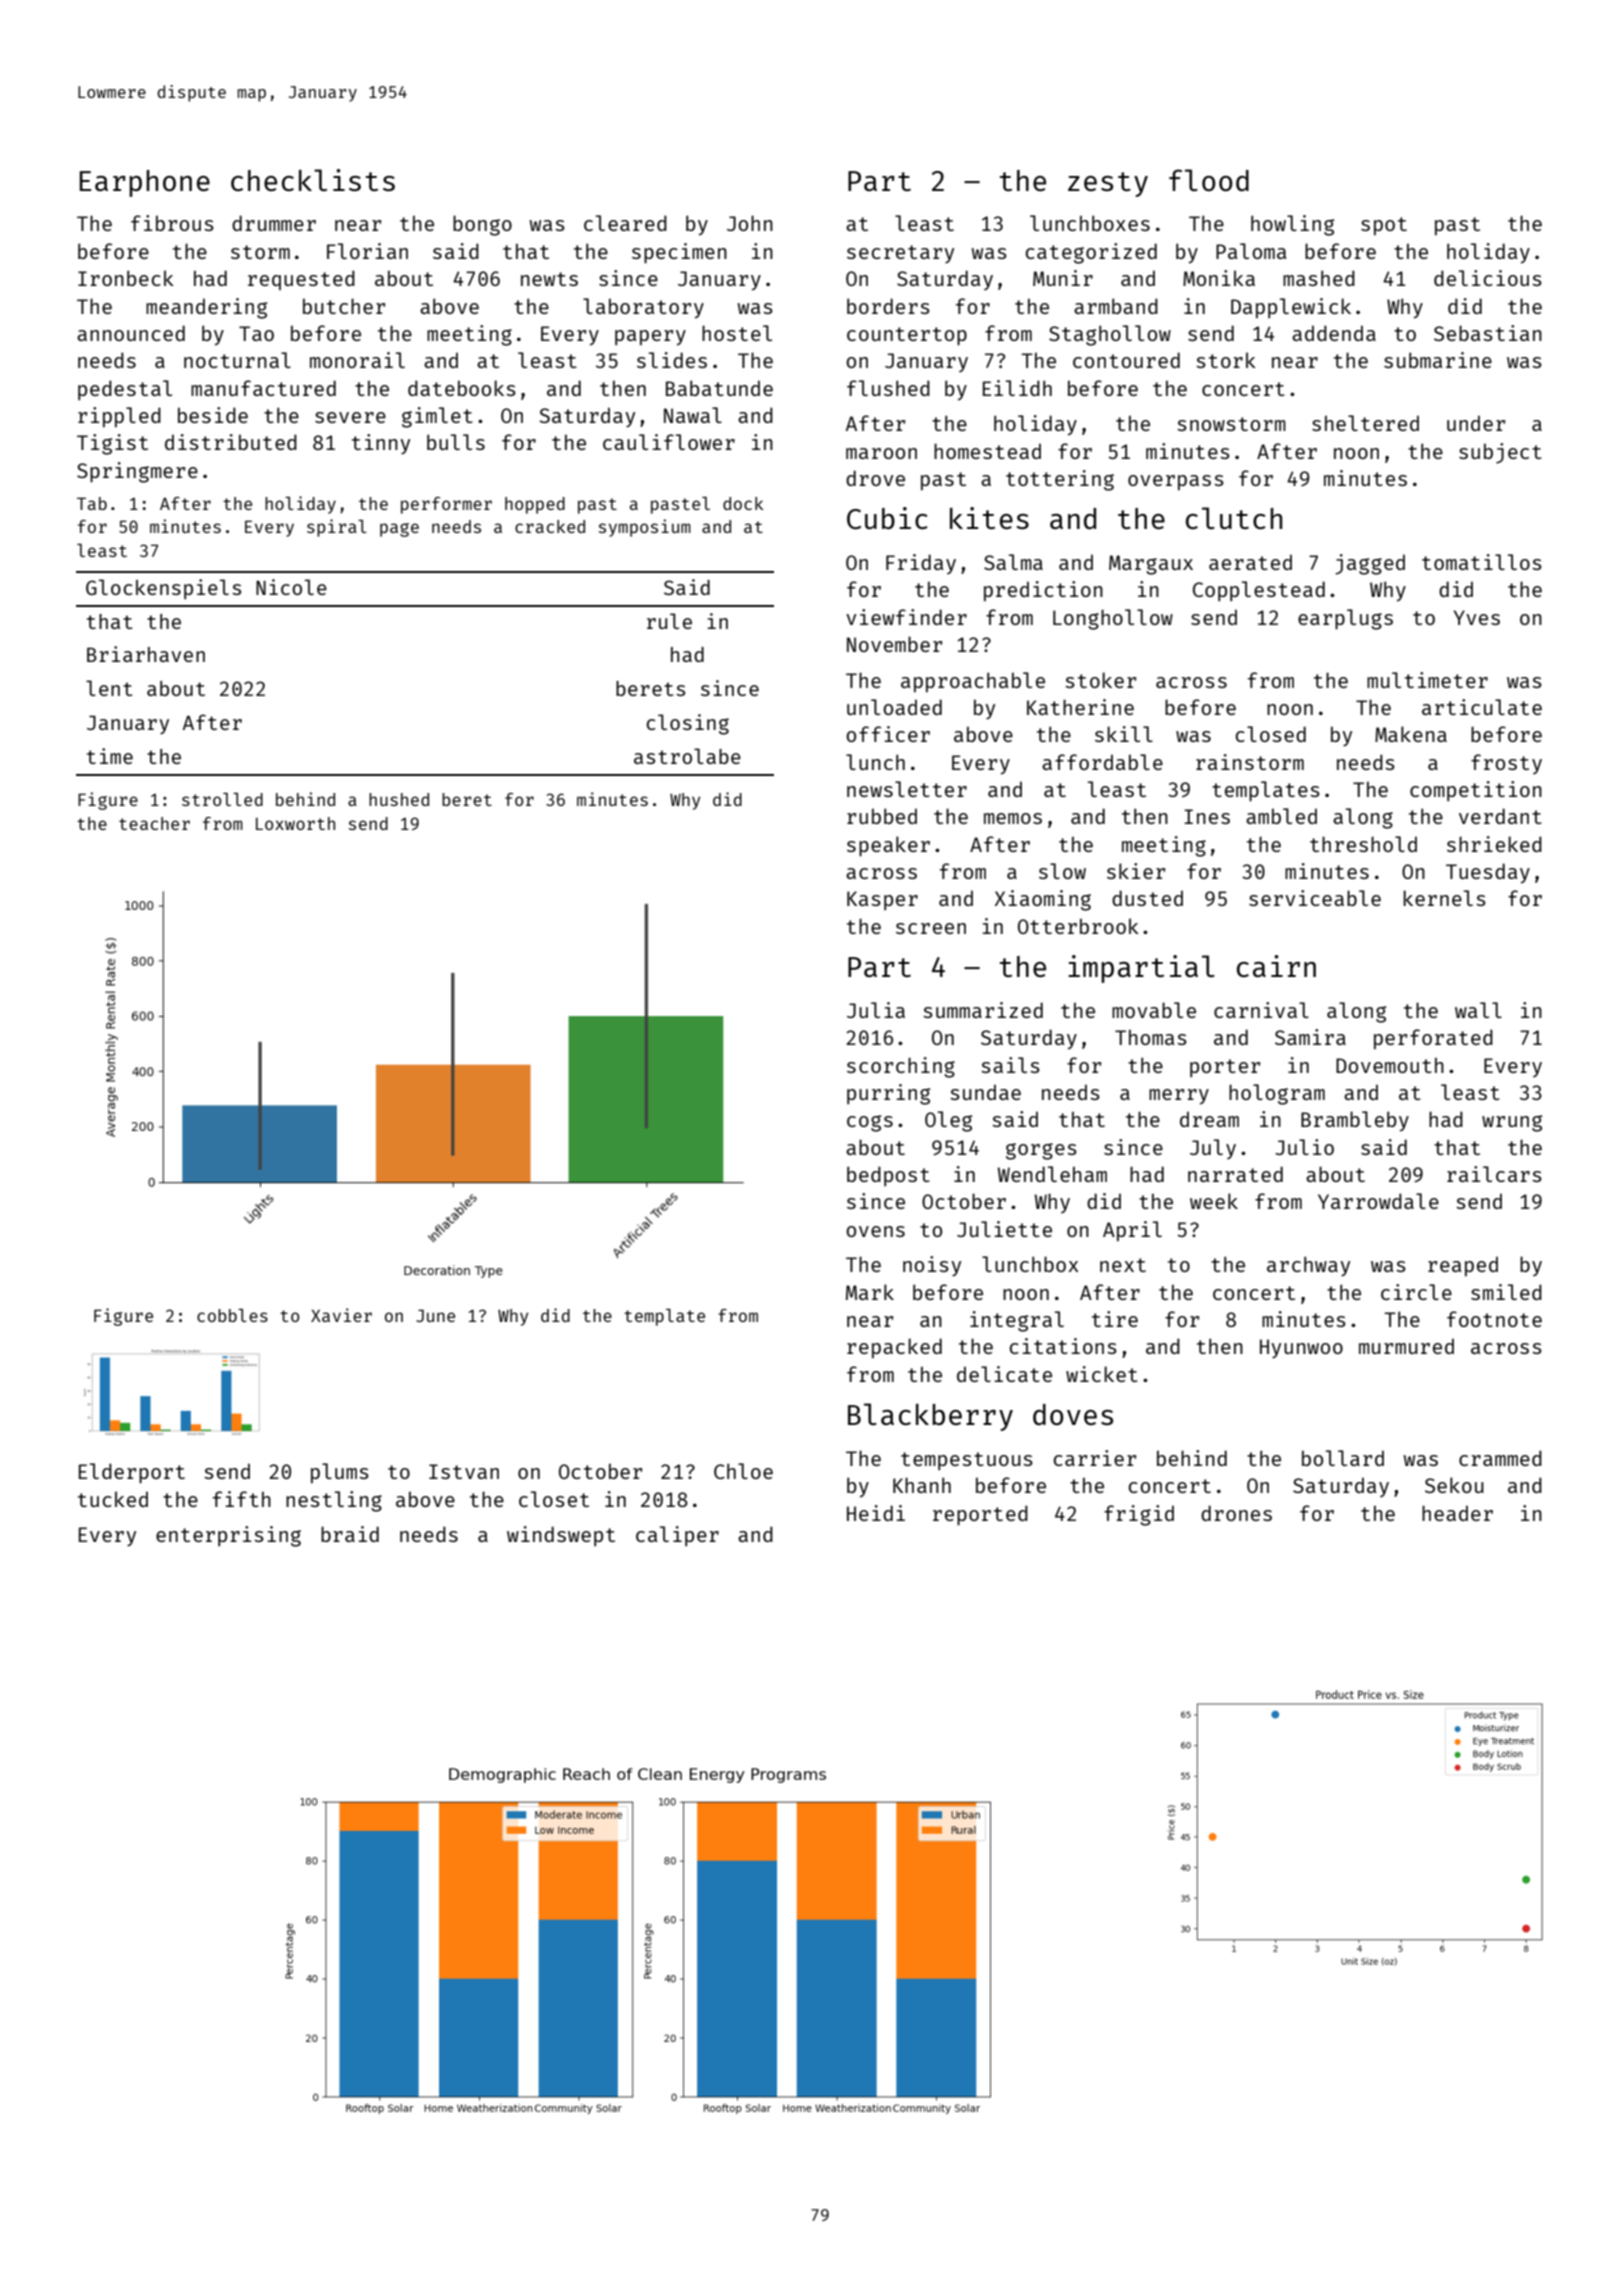 The width and height of the screenshot is (1620, 2292). I want to click on zesty, so click(1108, 184).
